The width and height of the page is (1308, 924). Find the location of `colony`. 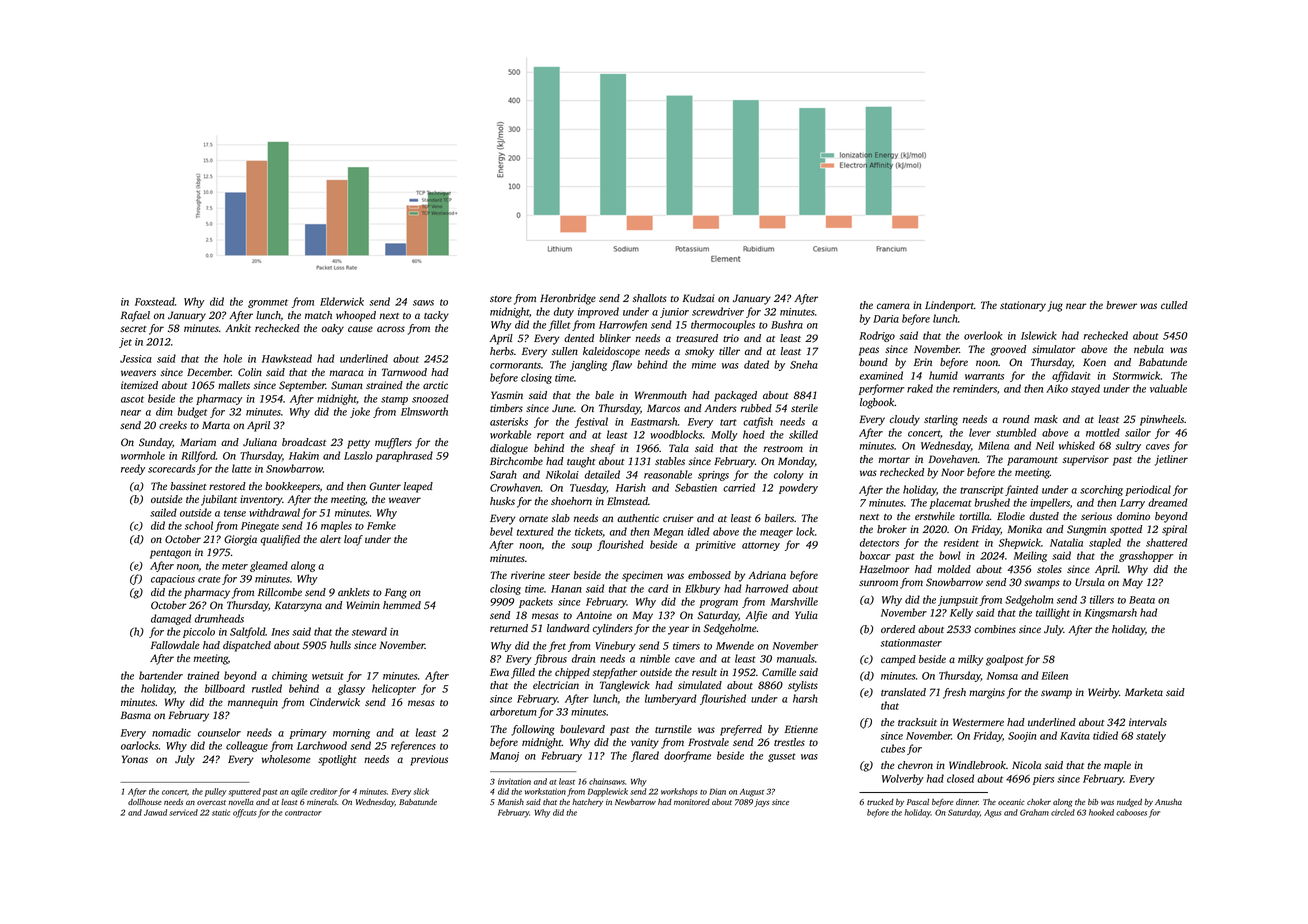

colony is located at coordinates (789, 475).
